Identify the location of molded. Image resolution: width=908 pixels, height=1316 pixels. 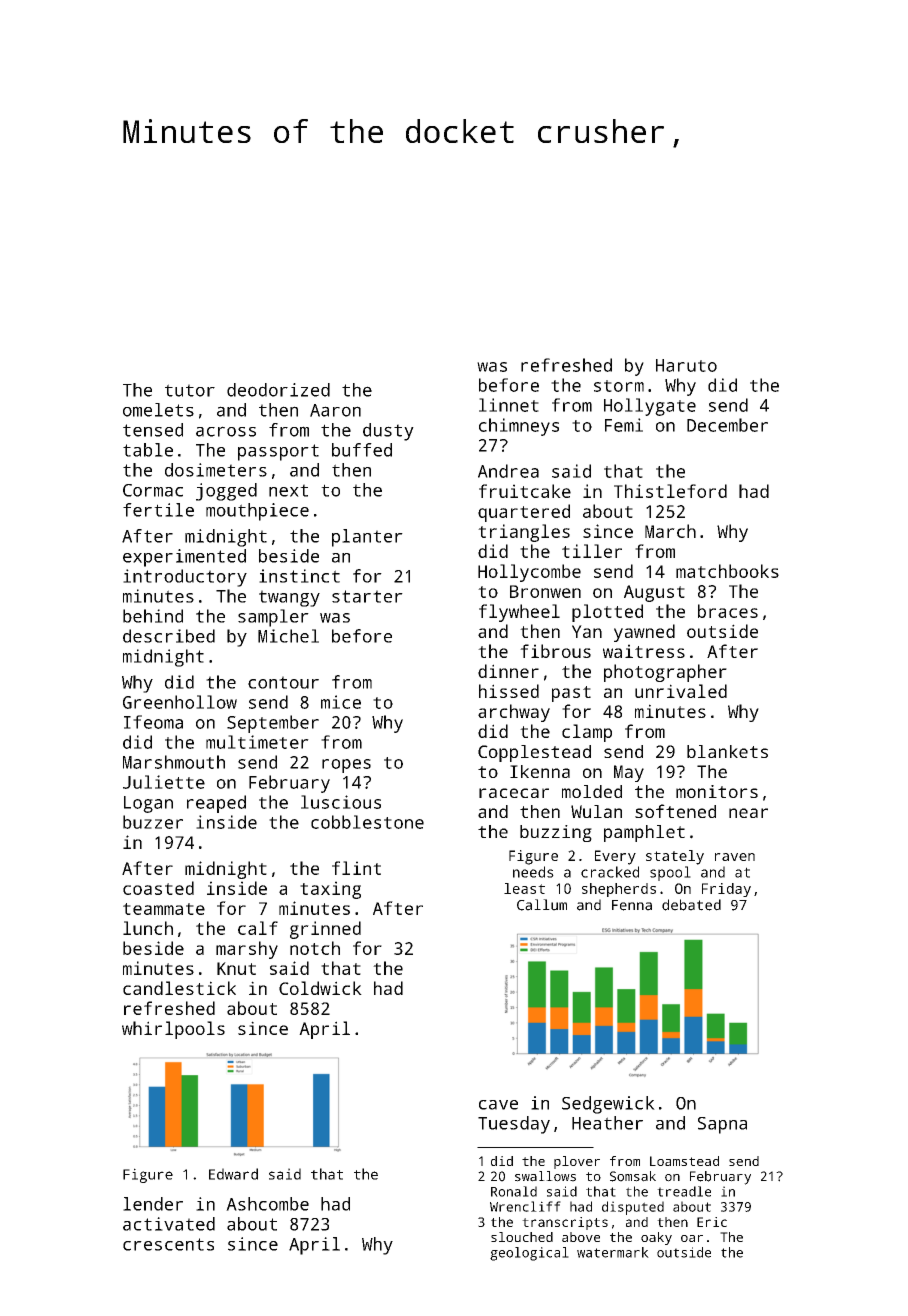
(592, 791).
